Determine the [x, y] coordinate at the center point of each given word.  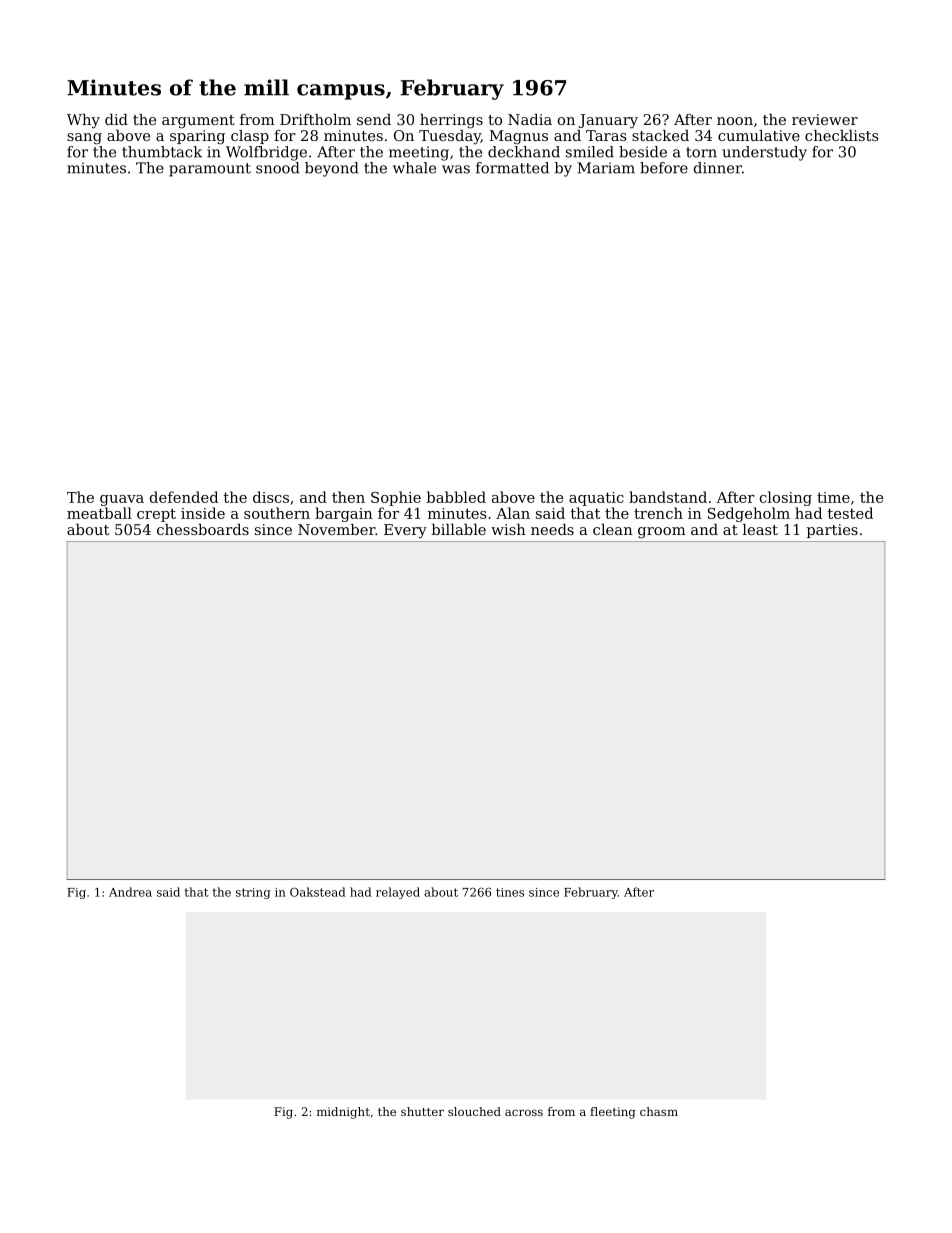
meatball [99, 513]
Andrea [130, 892]
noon [735, 121]
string [253, 893]
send [374, 119]
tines [510, 892]
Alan [513, 513]
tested [850, 513]
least [760, 529]
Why [83, 121]
